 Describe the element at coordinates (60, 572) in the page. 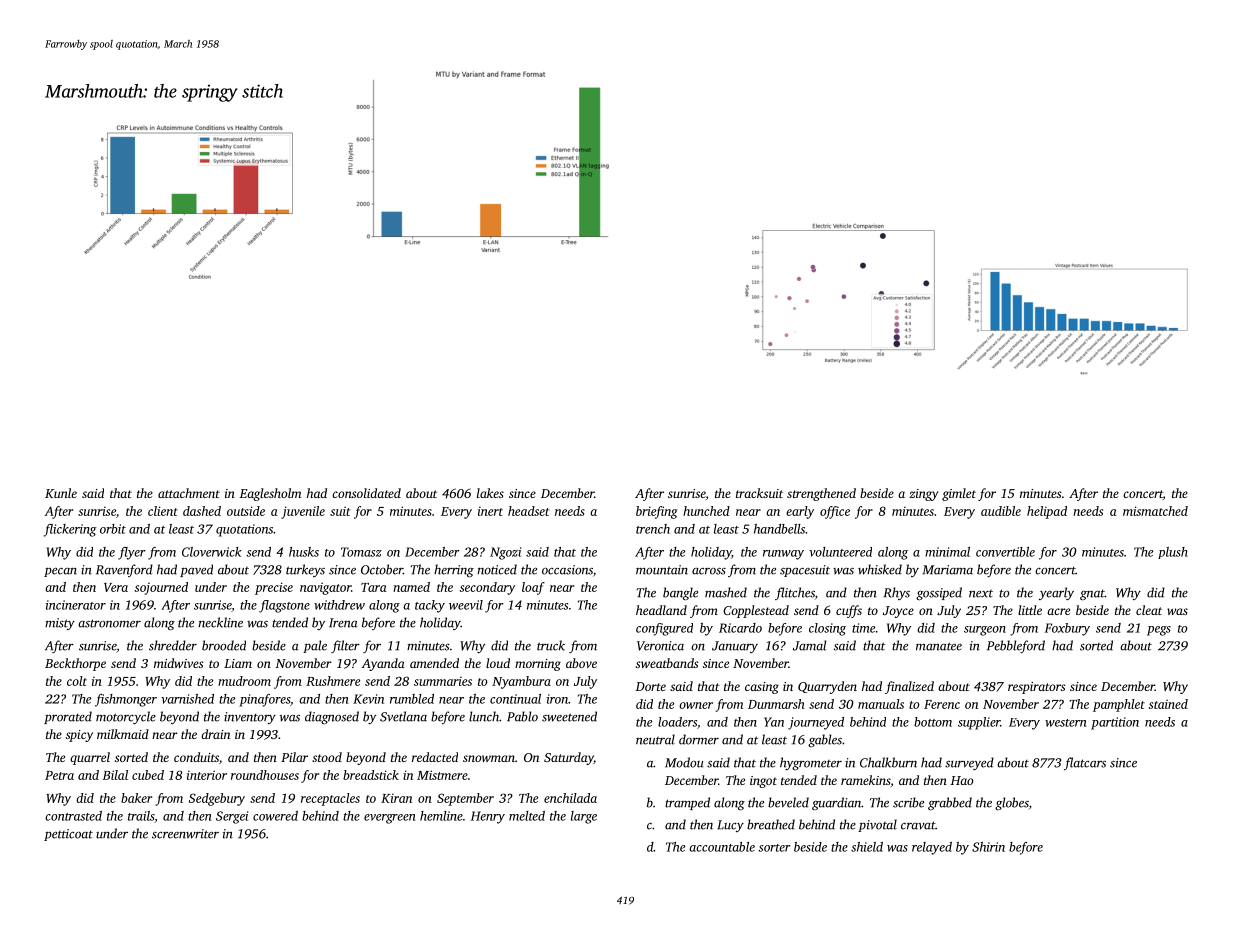

I see `pecan` at that location.
